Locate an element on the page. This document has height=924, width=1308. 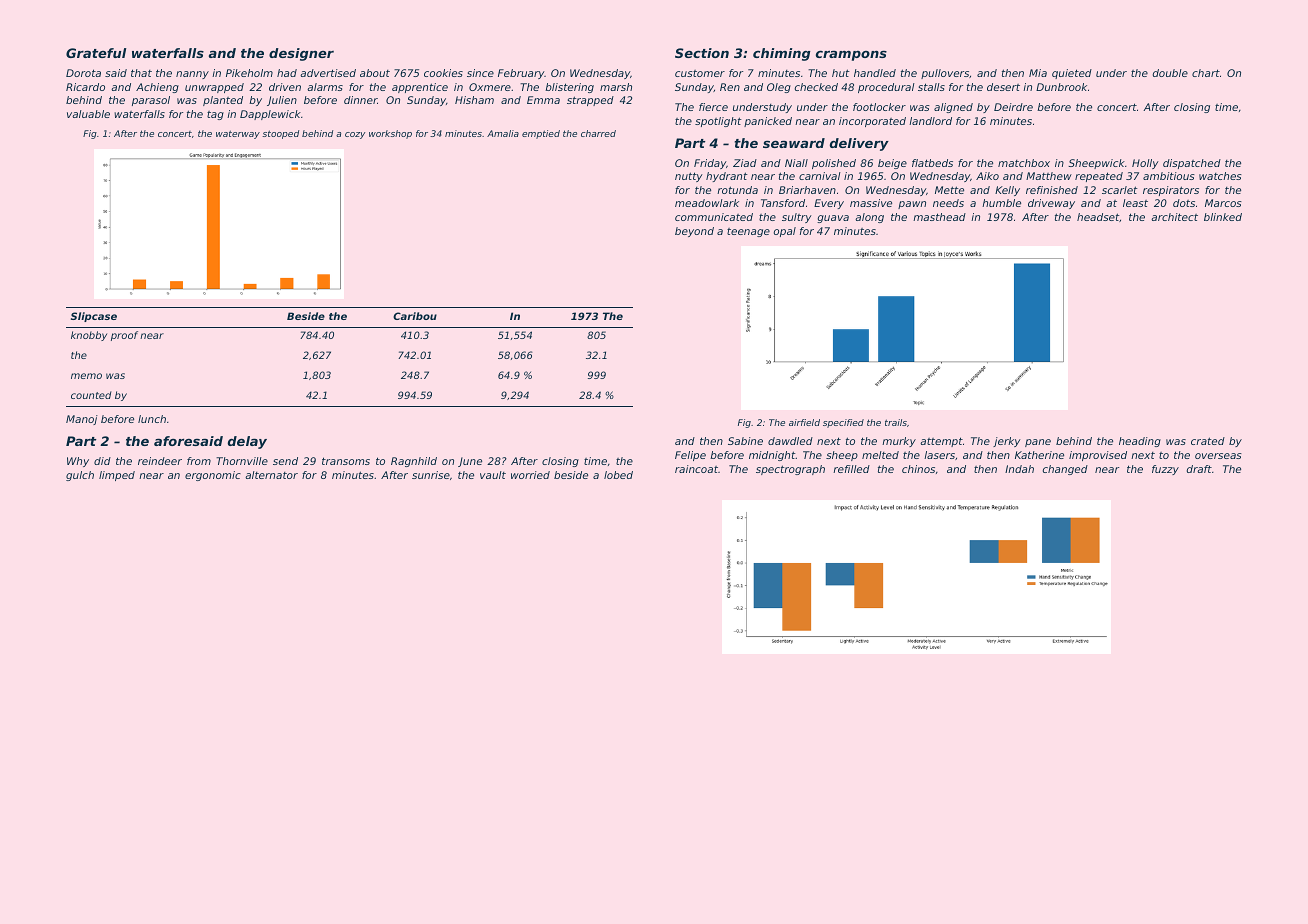
chiming is located at coordinates (782, 54).
